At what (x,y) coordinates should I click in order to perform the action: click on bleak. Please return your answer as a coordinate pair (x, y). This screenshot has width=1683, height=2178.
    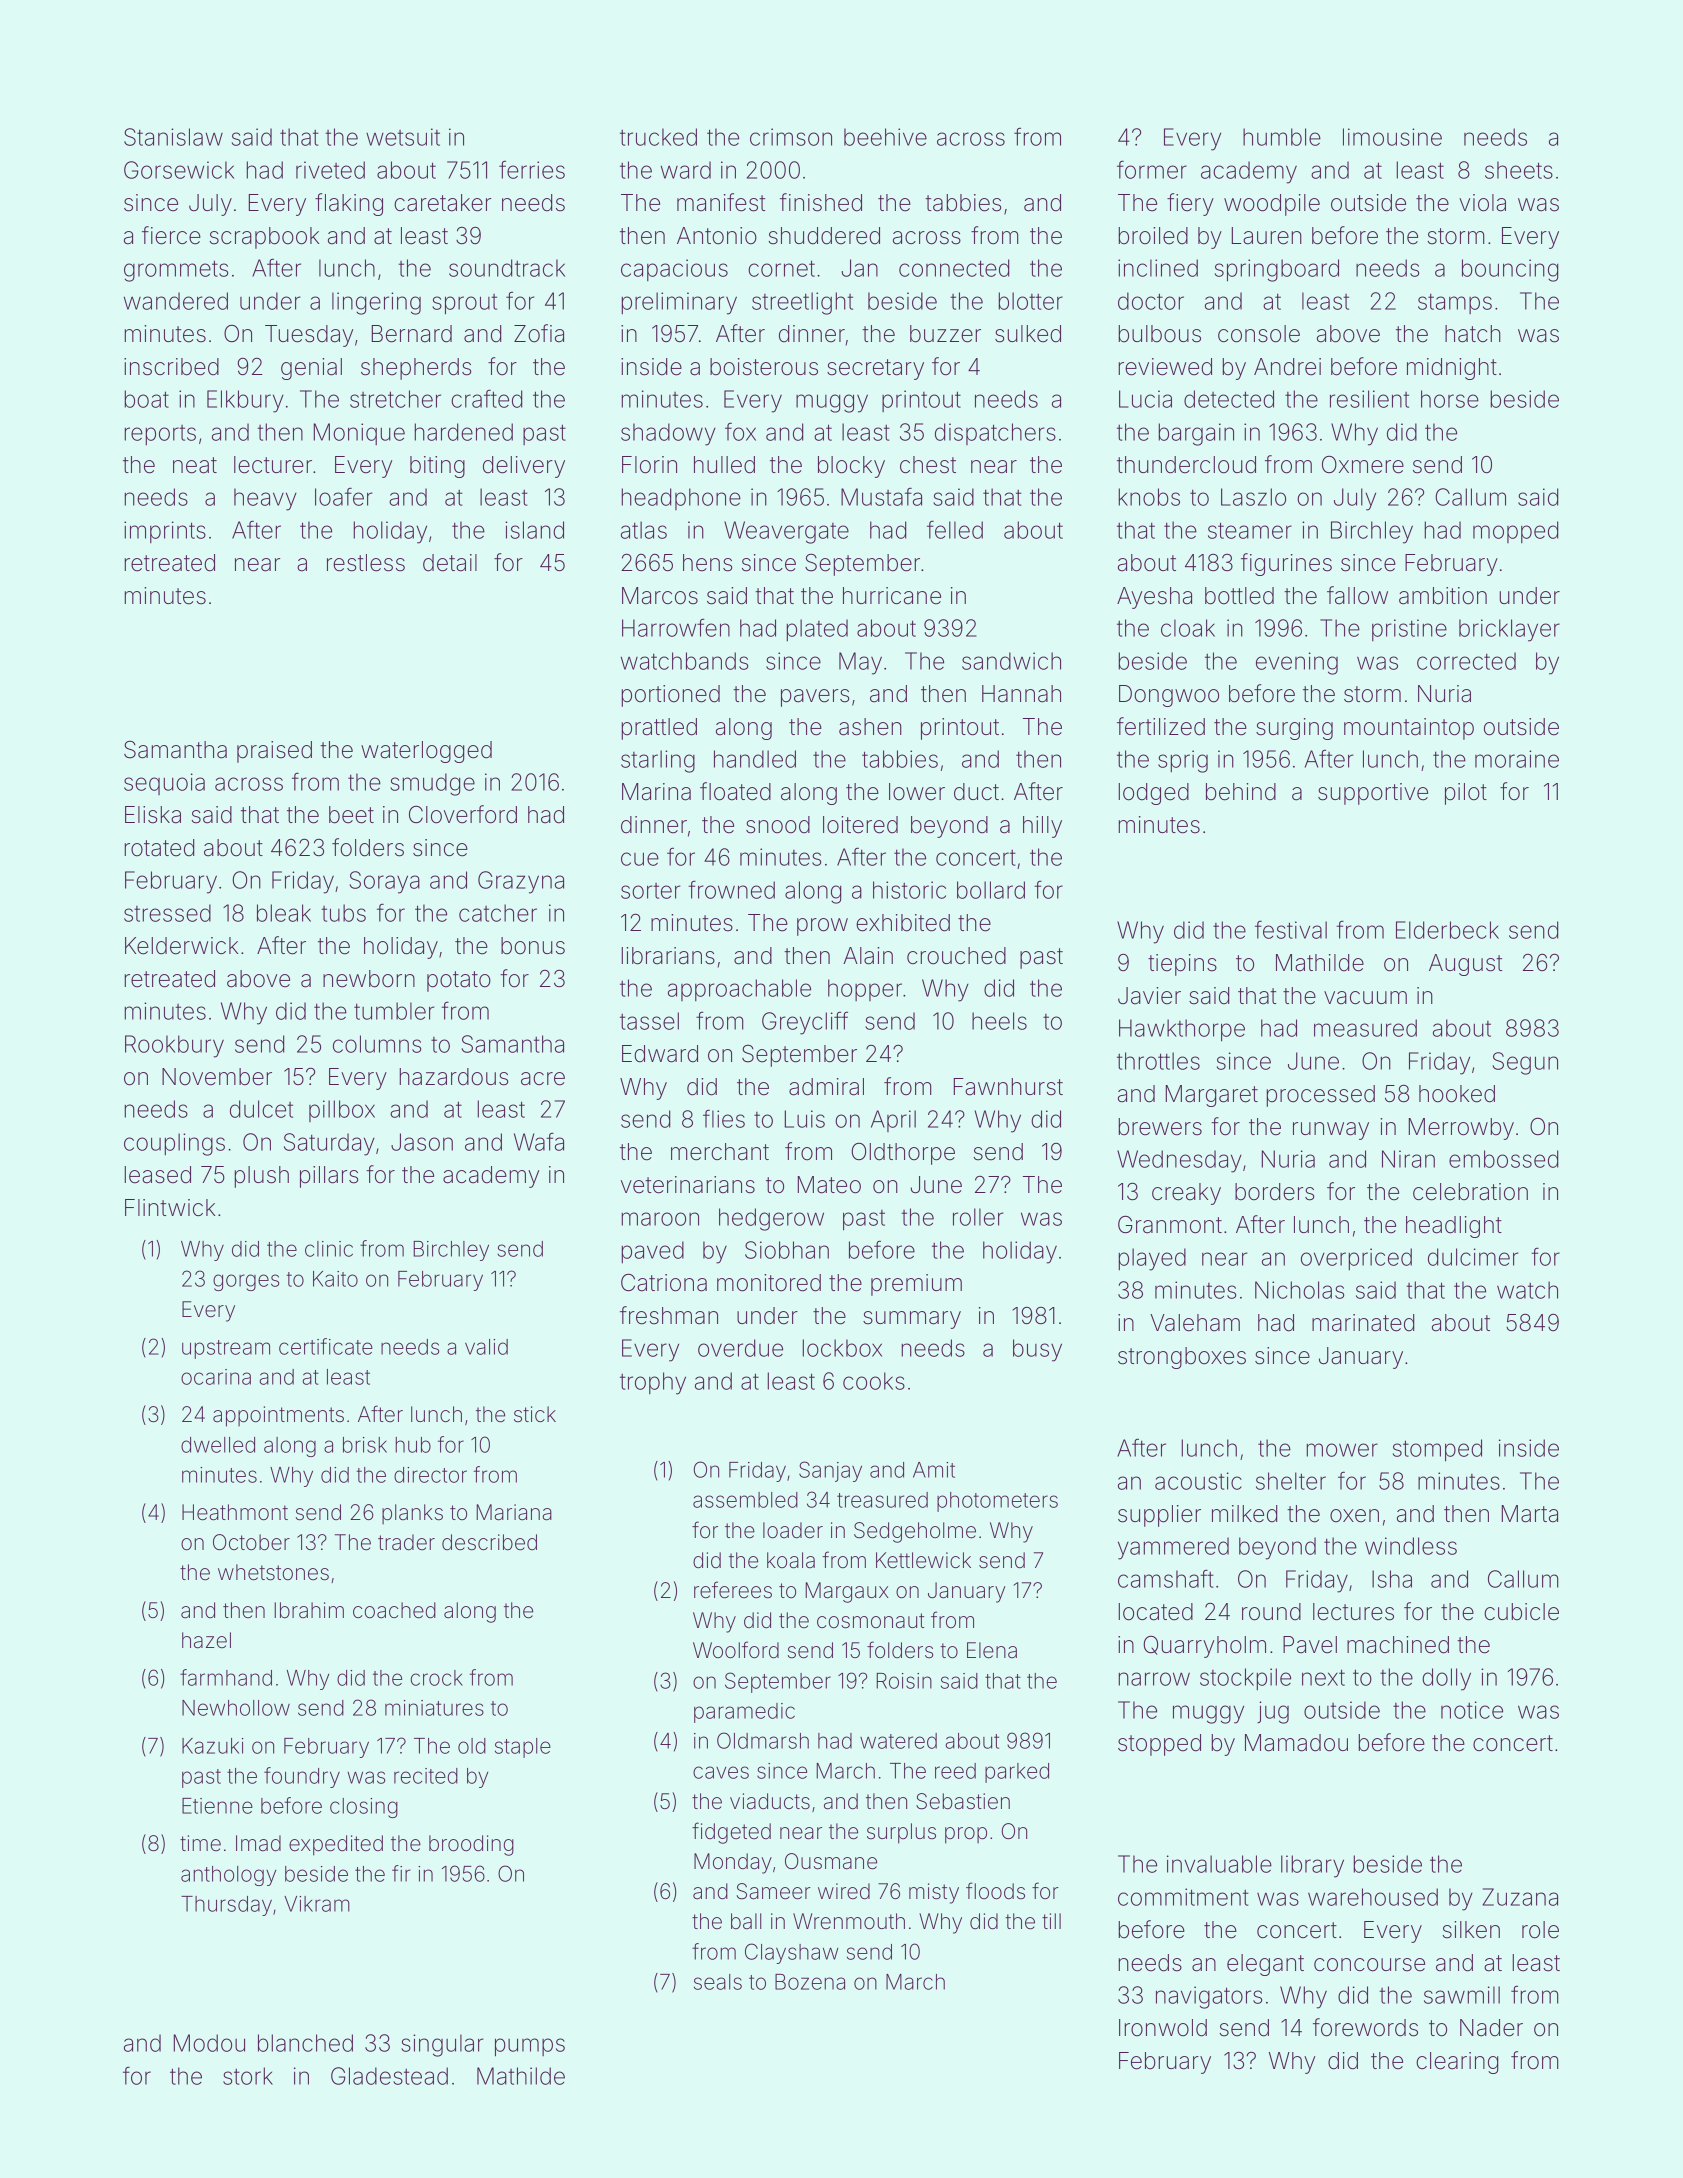
    Looking at the image, I should click on (284, 913).
